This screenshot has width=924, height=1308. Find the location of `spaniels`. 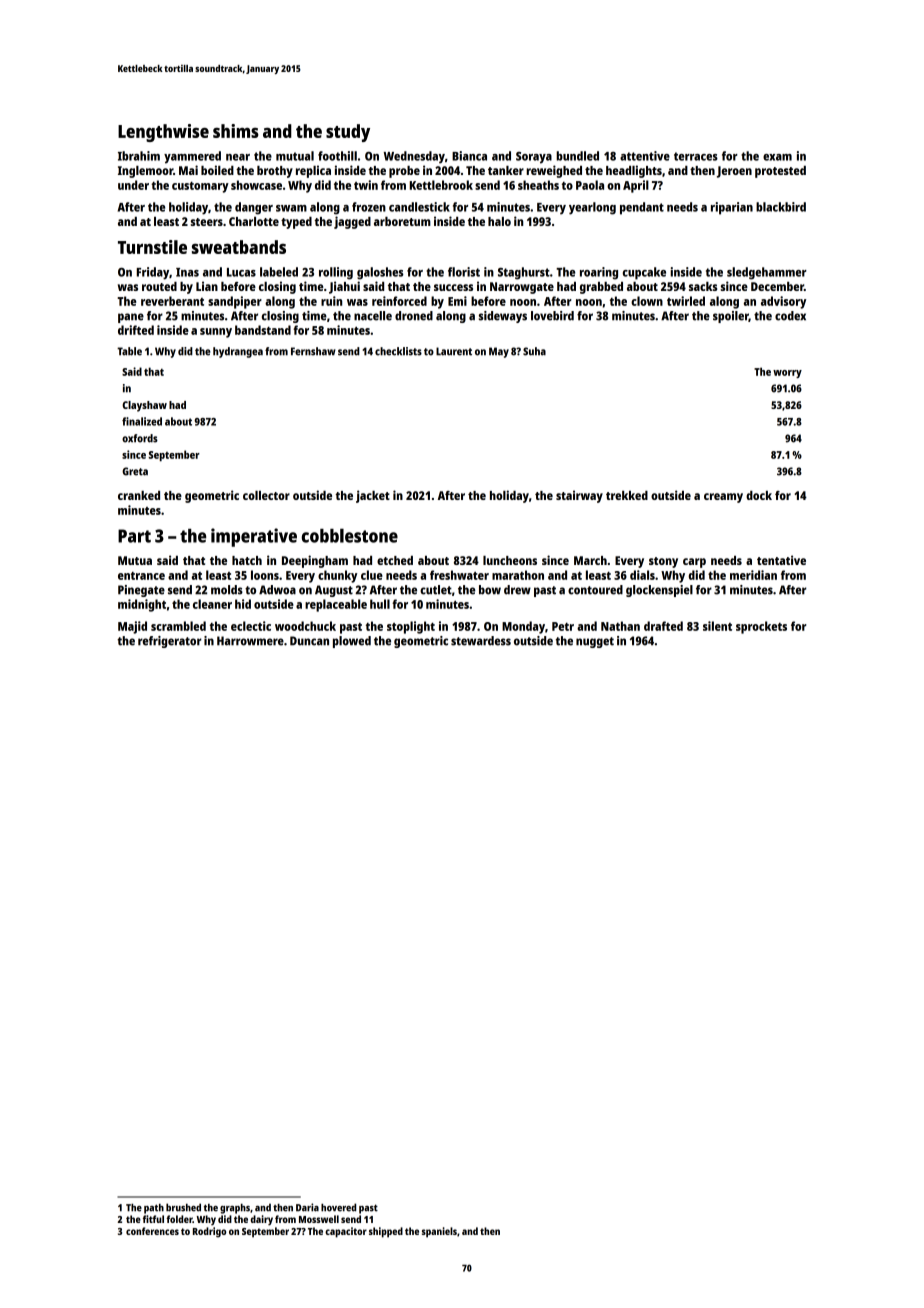

spaniels is located at coordinates (439, 1232).
